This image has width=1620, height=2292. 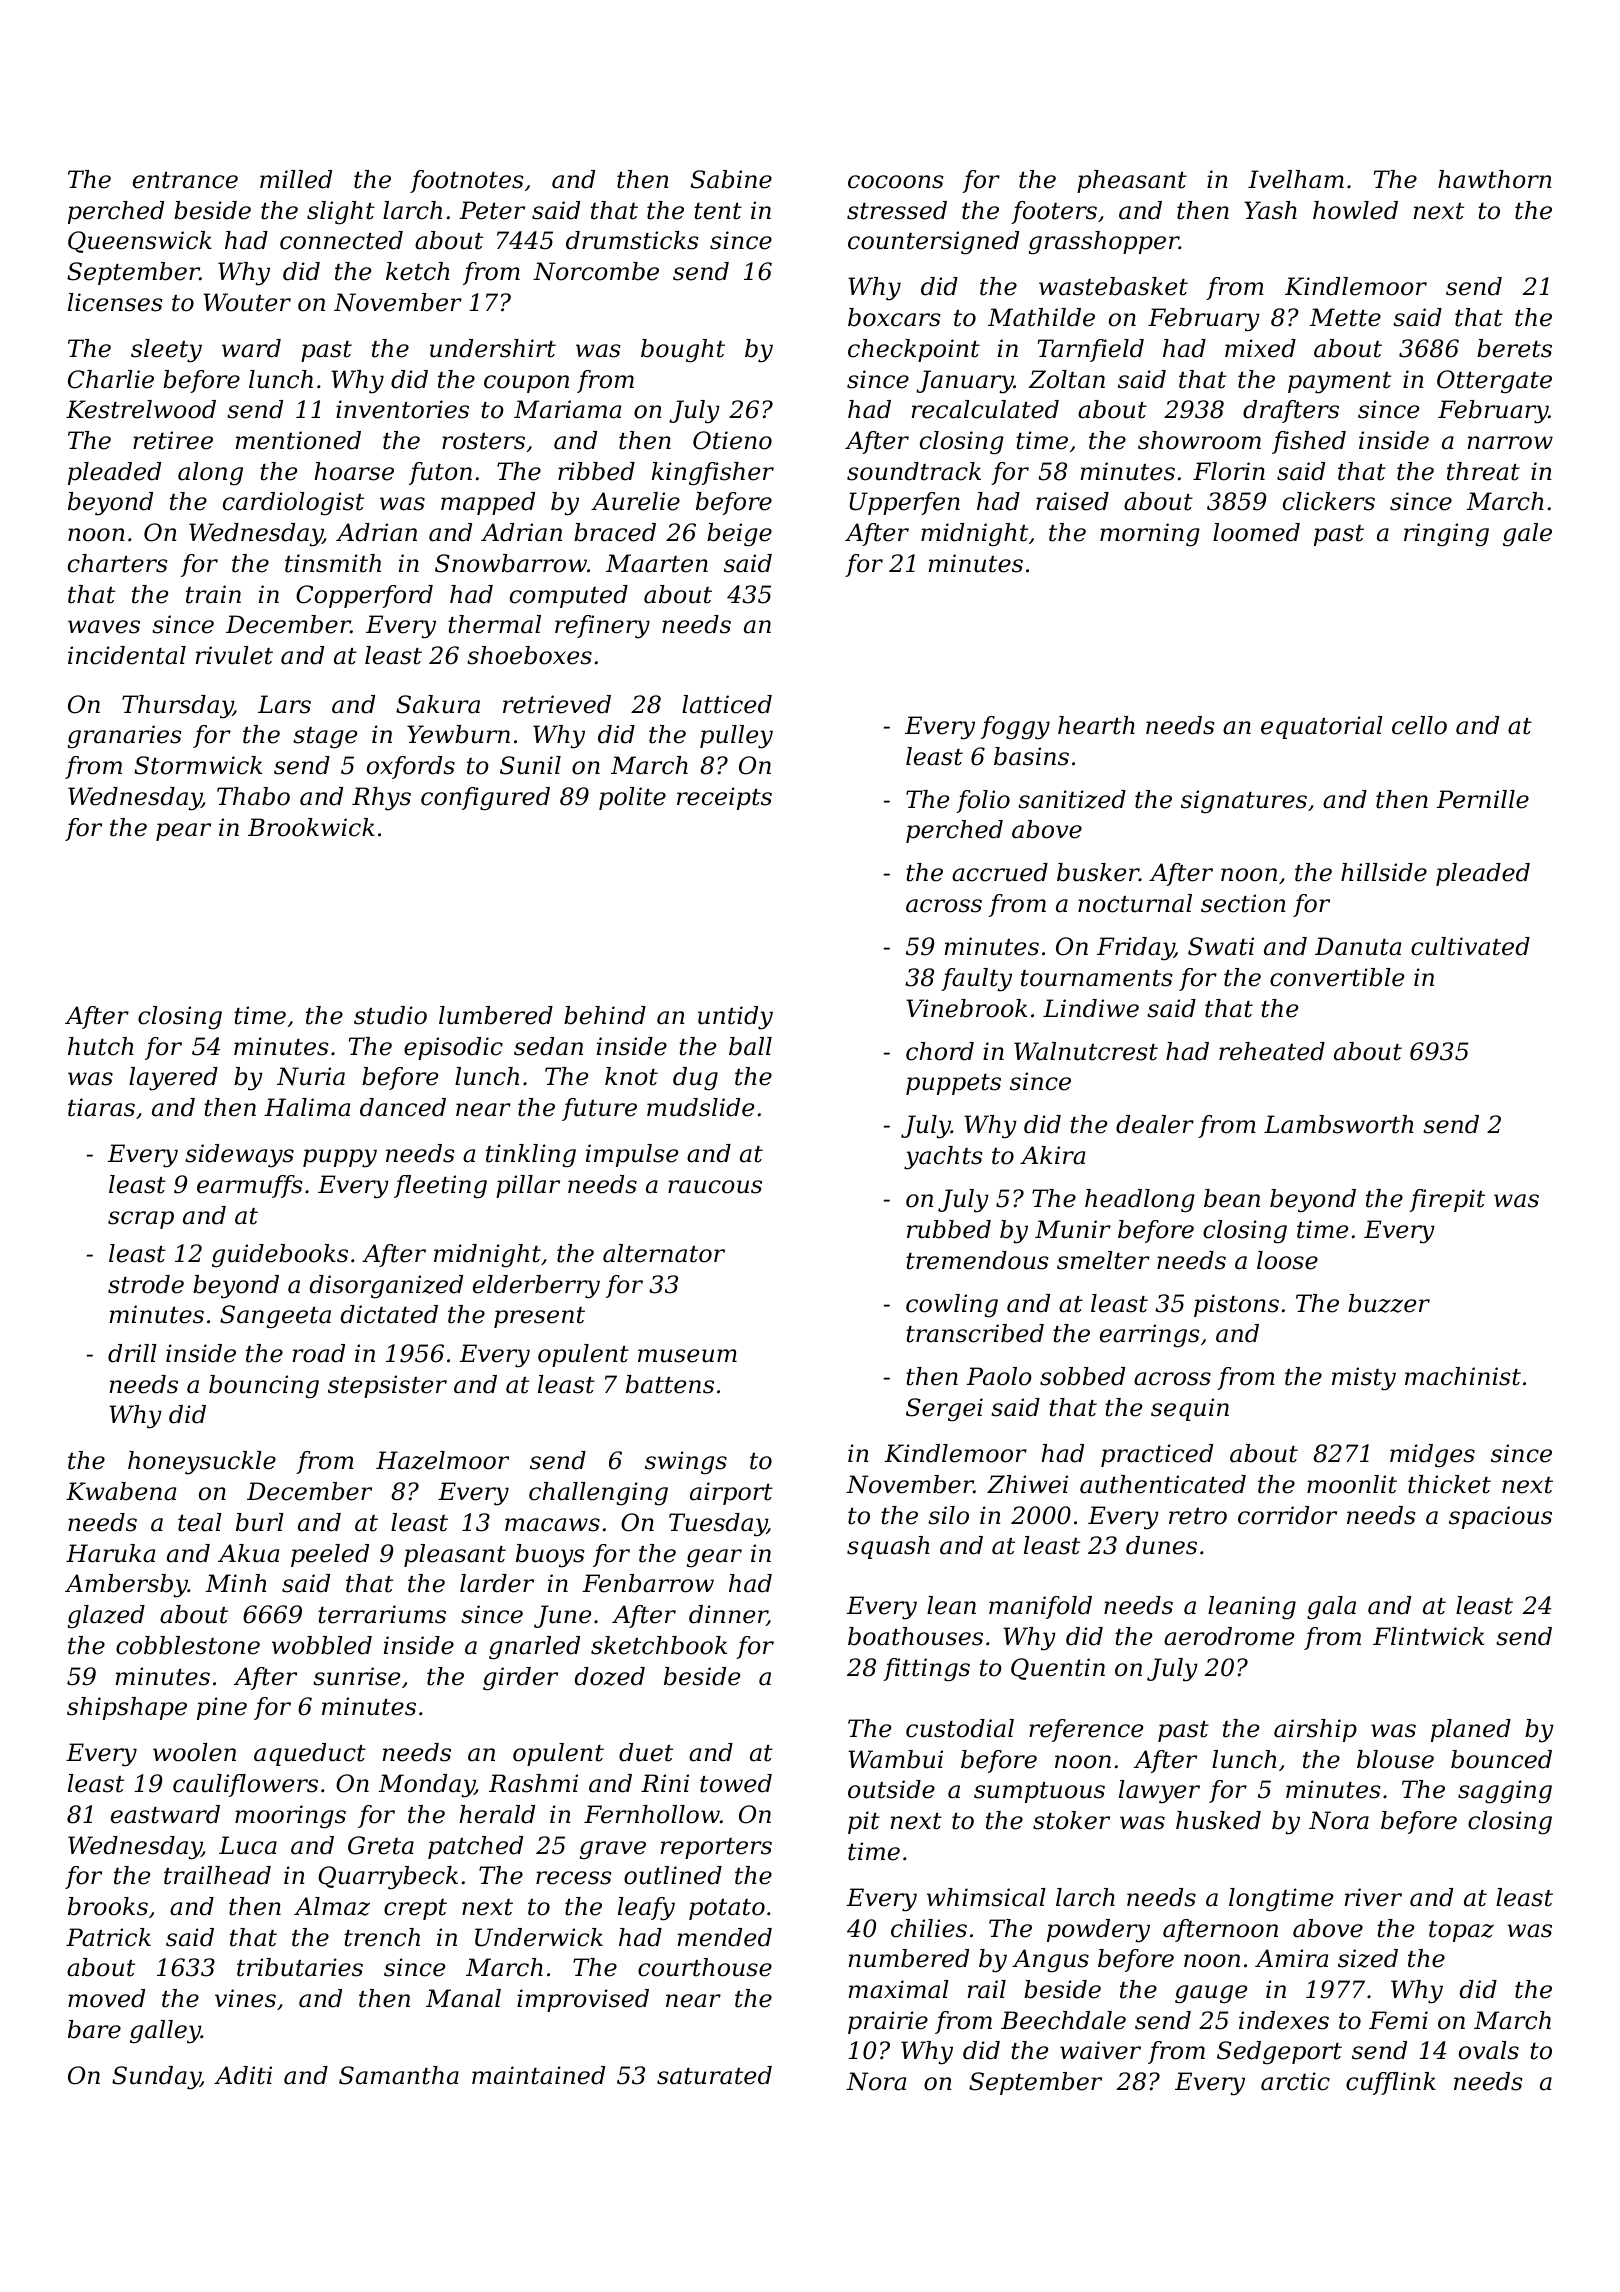 What do you see at coordinates (463, 1998) in the image?
I see `Manal` at bounding box center [463, 1998].
